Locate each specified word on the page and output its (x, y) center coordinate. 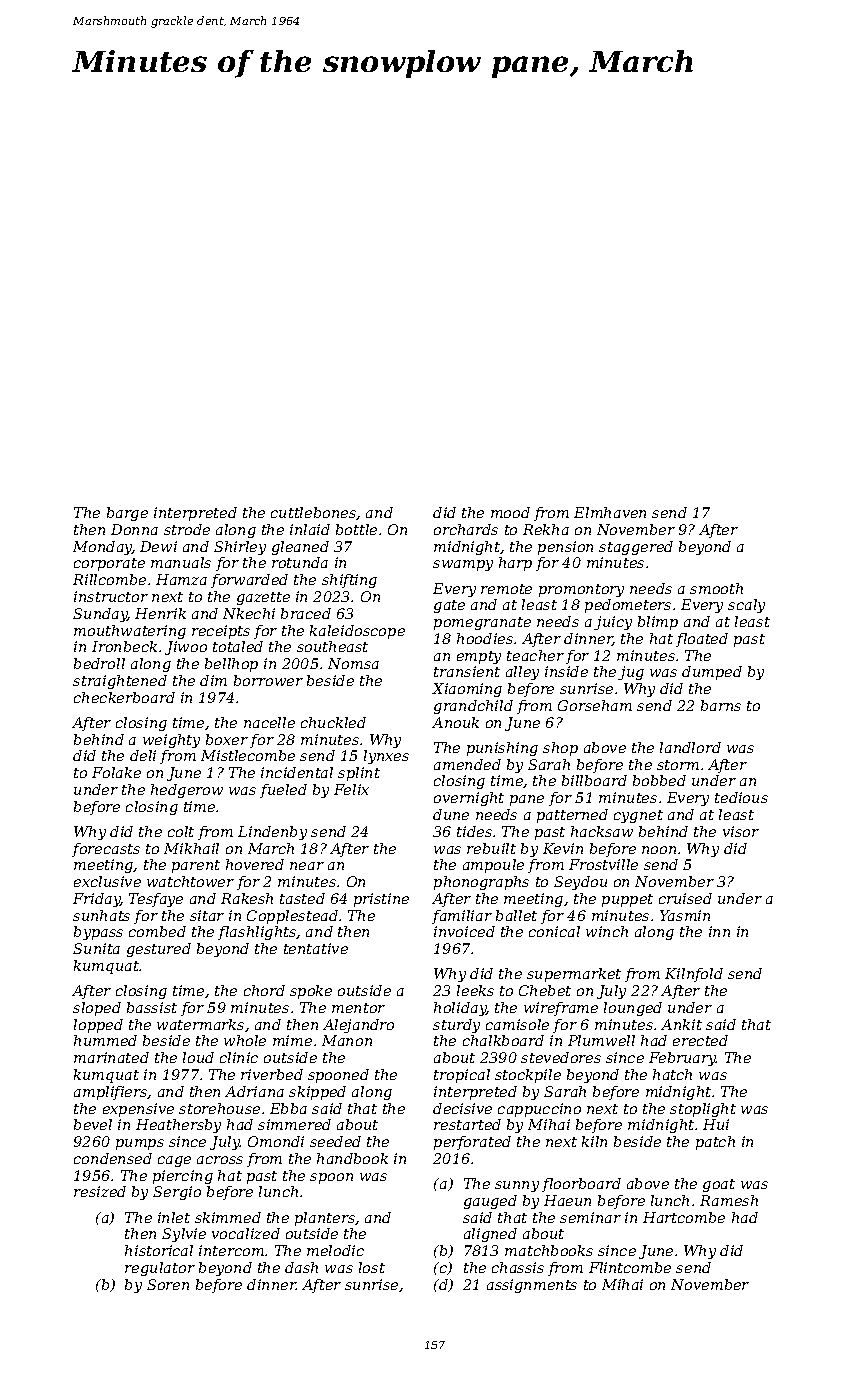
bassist (152, 1007)
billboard (594, 780)
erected (700, 1040)
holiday (460, 1009)
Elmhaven (610, 512)
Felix (351, 789)
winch (607, 931)
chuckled (333, 722)
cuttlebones (314, 513)
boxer (227, 739)
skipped (317, 1093)
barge (127, 514)
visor (741, 831)
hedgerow (187, 791)
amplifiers (111, 1093)
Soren (168, 1284)
